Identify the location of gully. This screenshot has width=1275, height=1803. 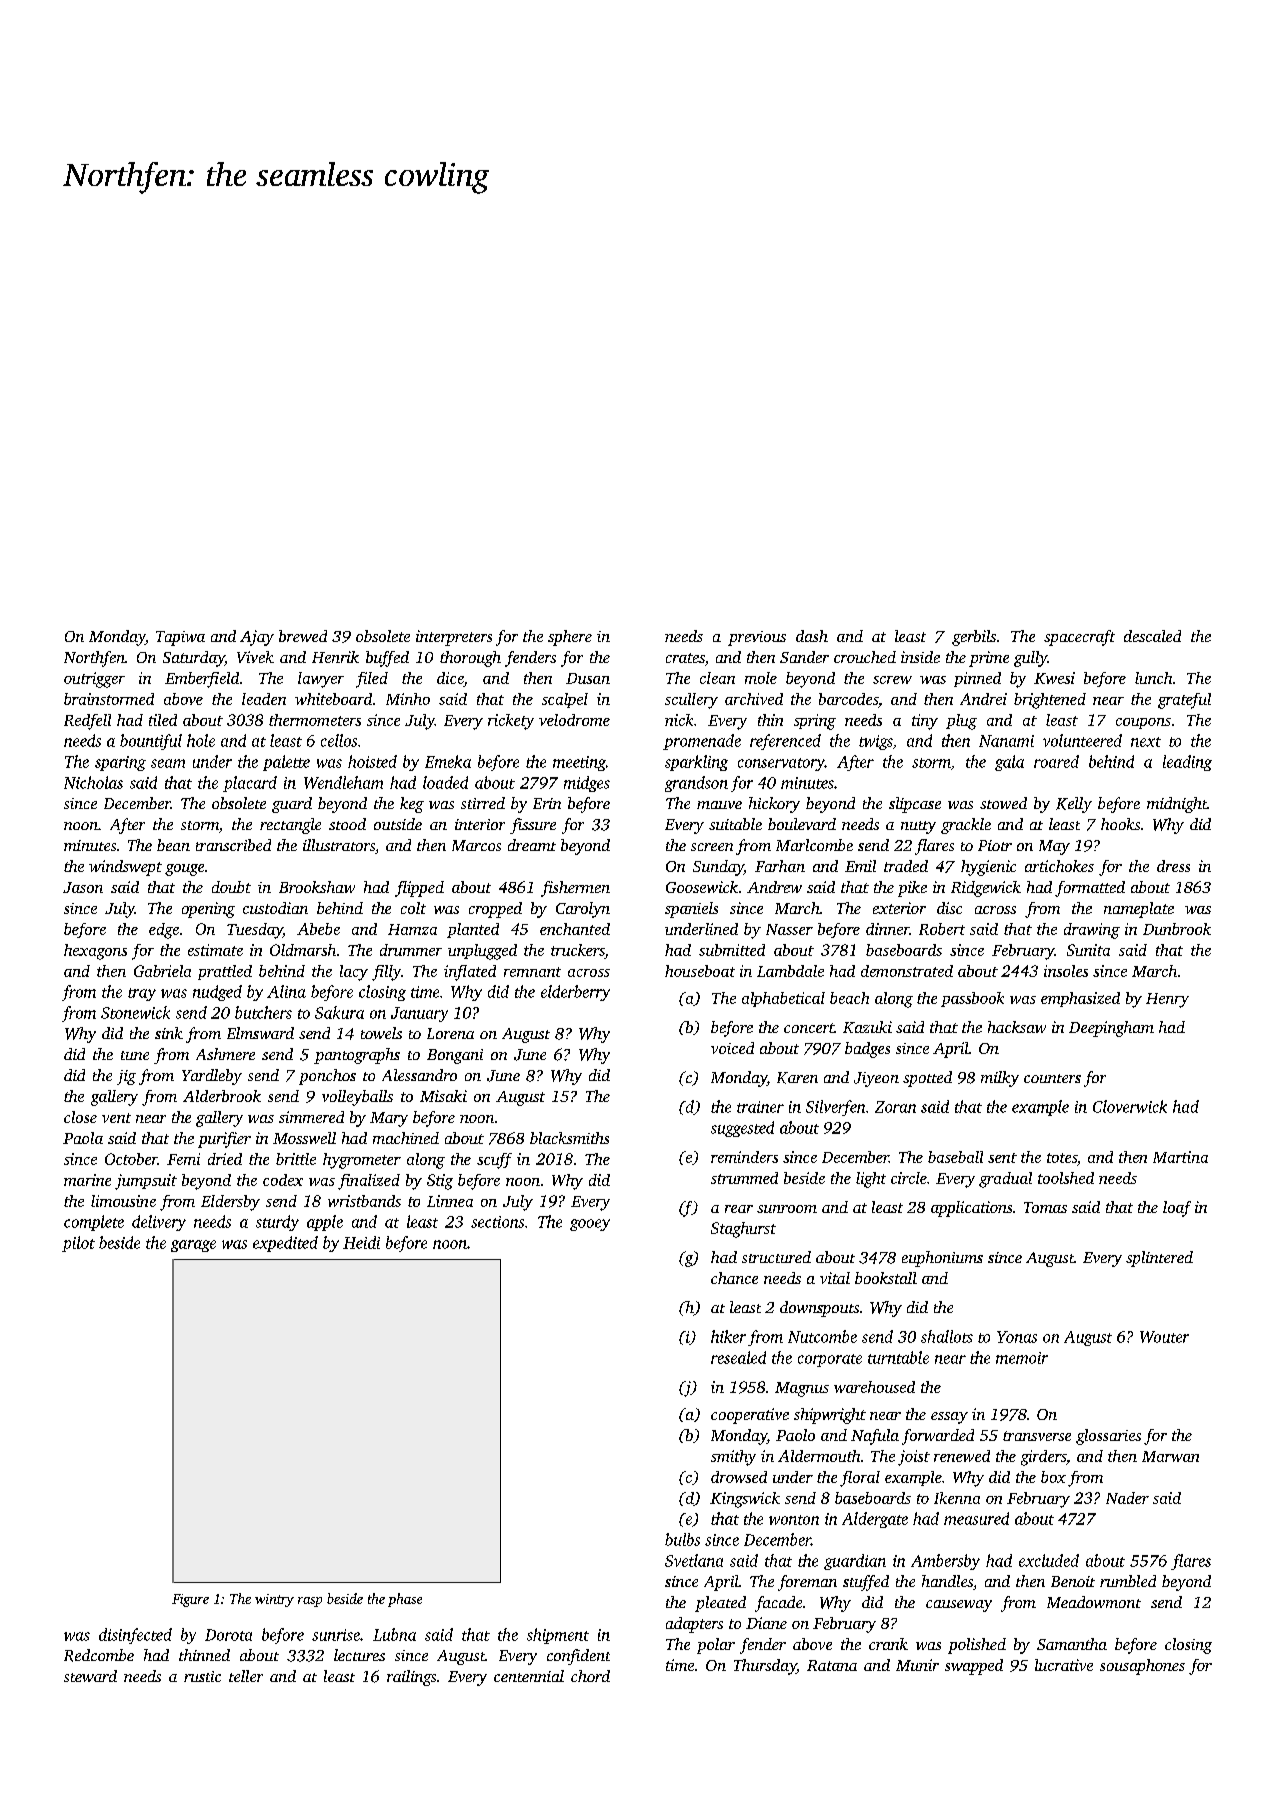
(1031, 659).
